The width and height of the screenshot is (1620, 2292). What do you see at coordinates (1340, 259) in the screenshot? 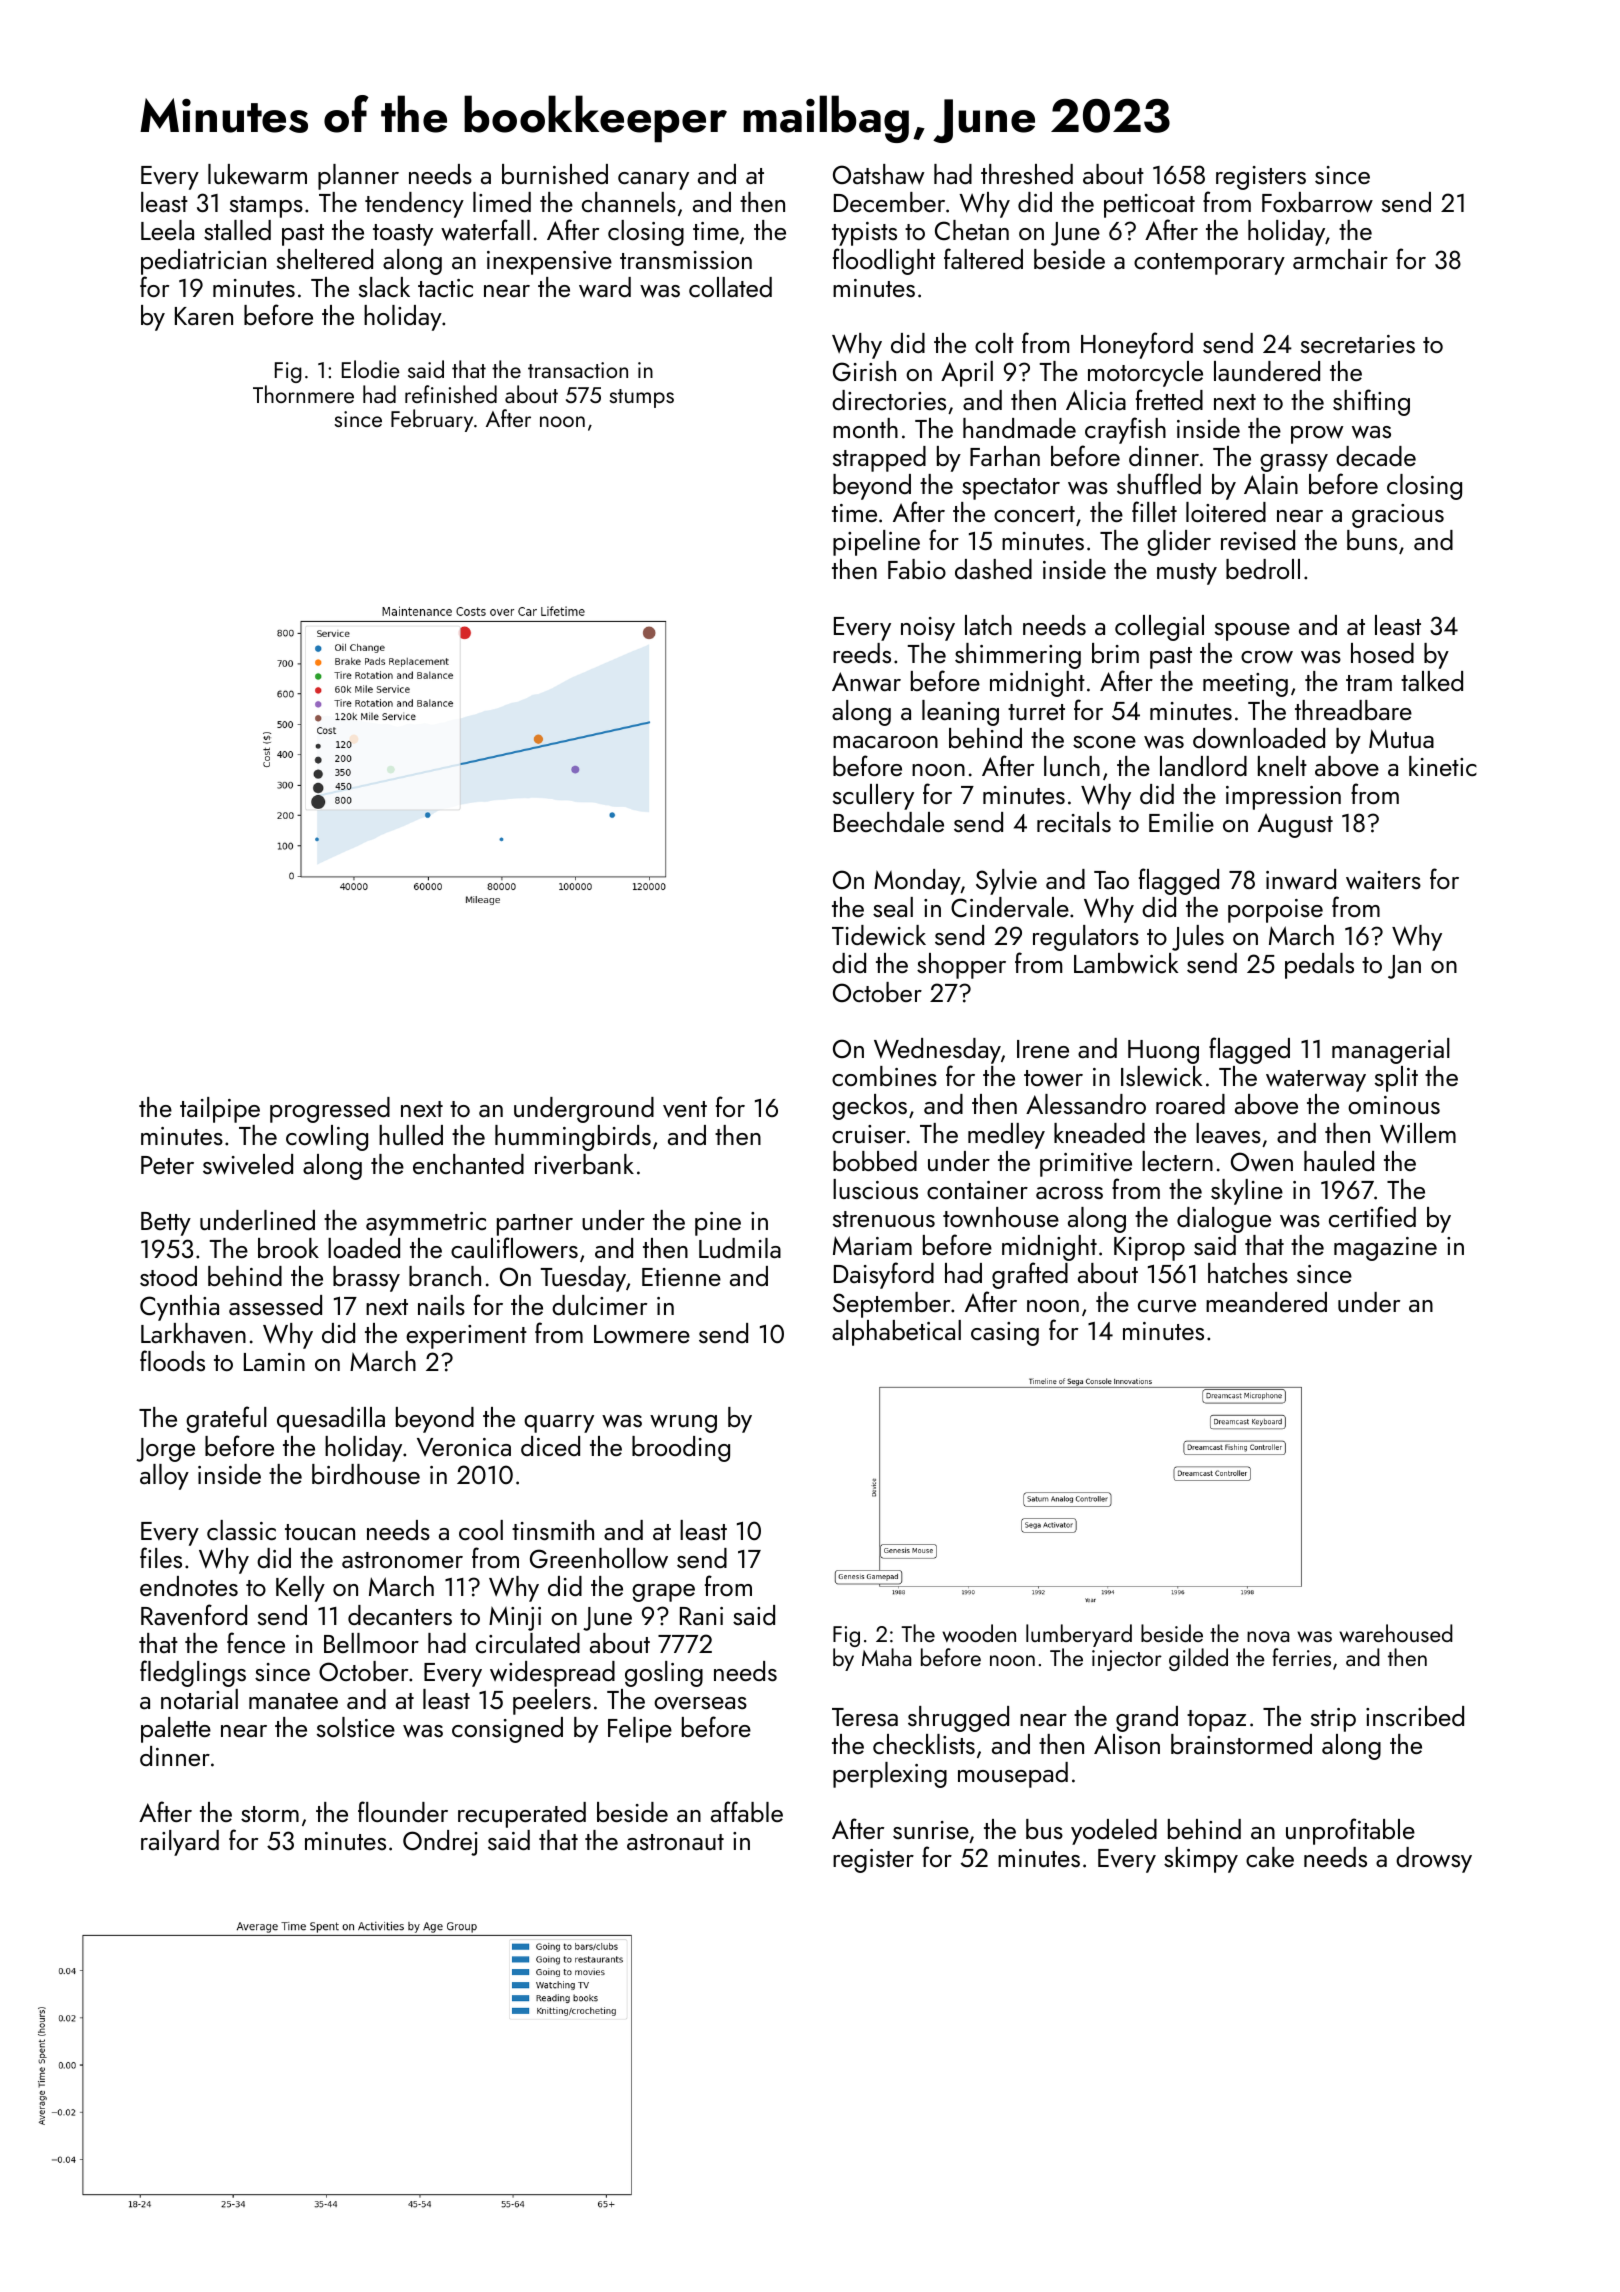
I see `armchair` at bounding box center [1340, 259].
